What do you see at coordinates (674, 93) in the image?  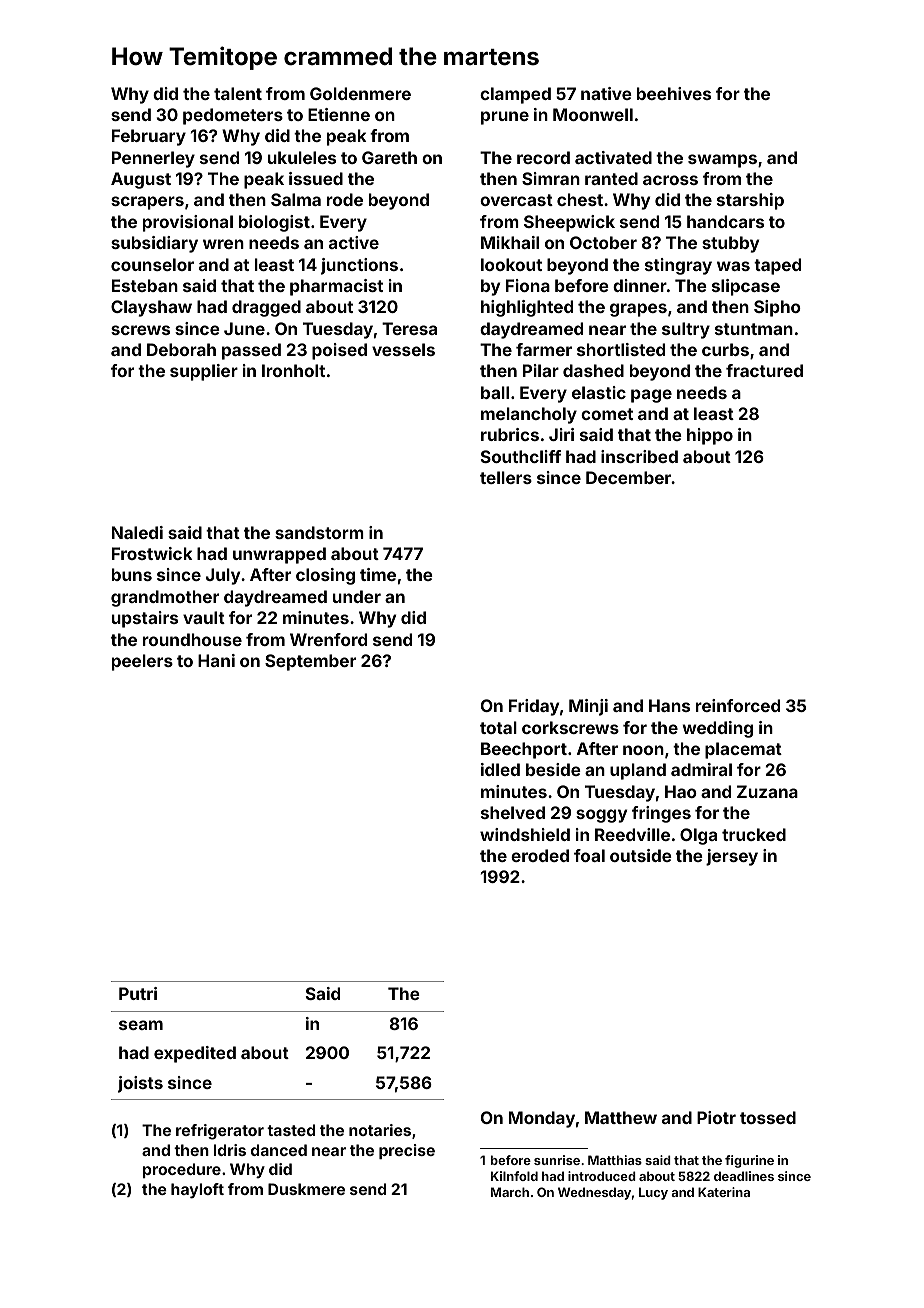 I see `beehives` at bounding box center [674, 93].
